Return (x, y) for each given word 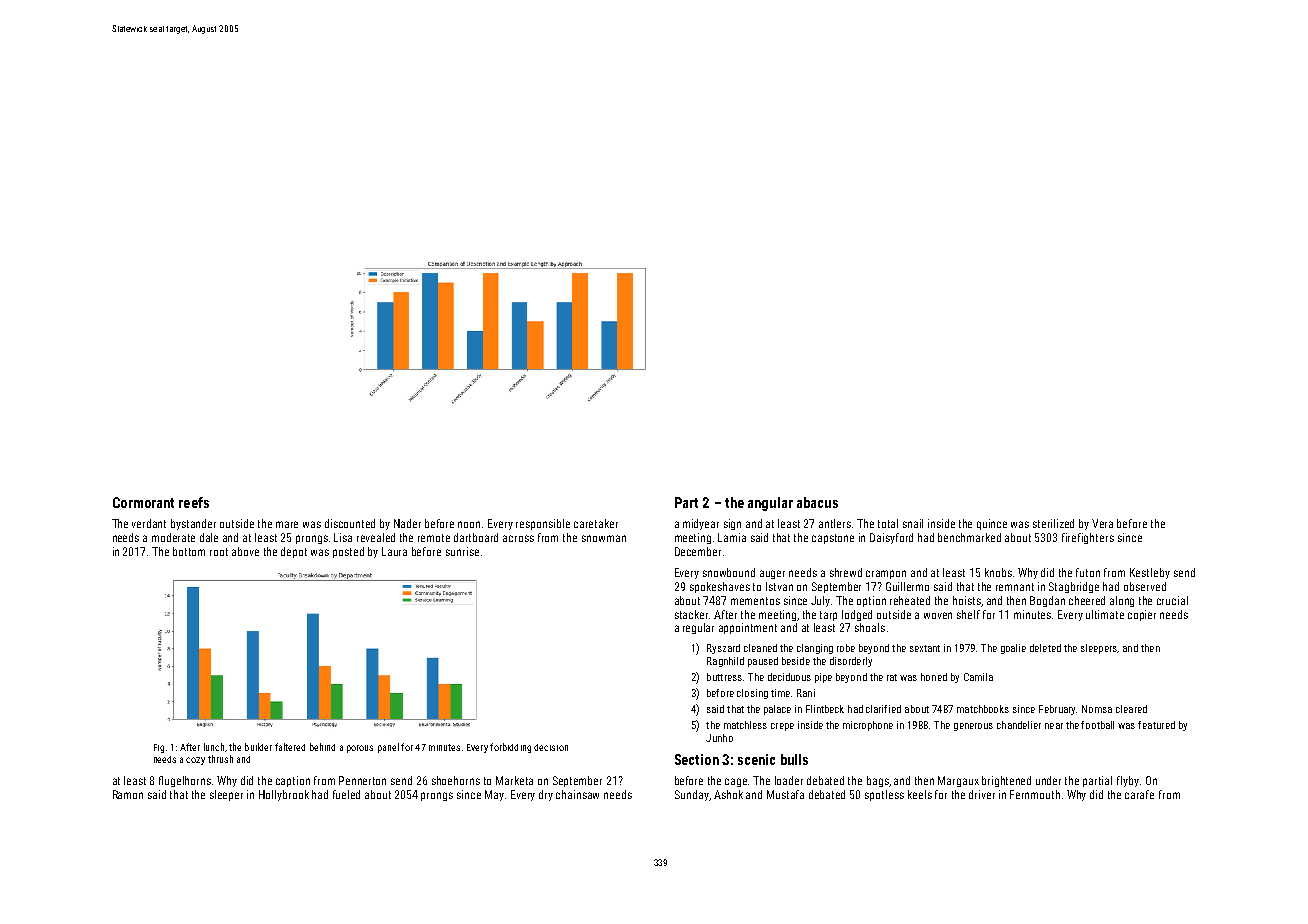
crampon (886, 574)
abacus (817, 502)
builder (258, 747)
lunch (214, 747)
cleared (1131, 709)
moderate (173, 537)
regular (698, 628)
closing (752, 694)
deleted (1045, 648)
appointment (748, 628)
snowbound (729, 572)
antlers (835, 523)
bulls (794, 759)
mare (287, 524)
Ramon (128, 794)
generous (973, 727)
